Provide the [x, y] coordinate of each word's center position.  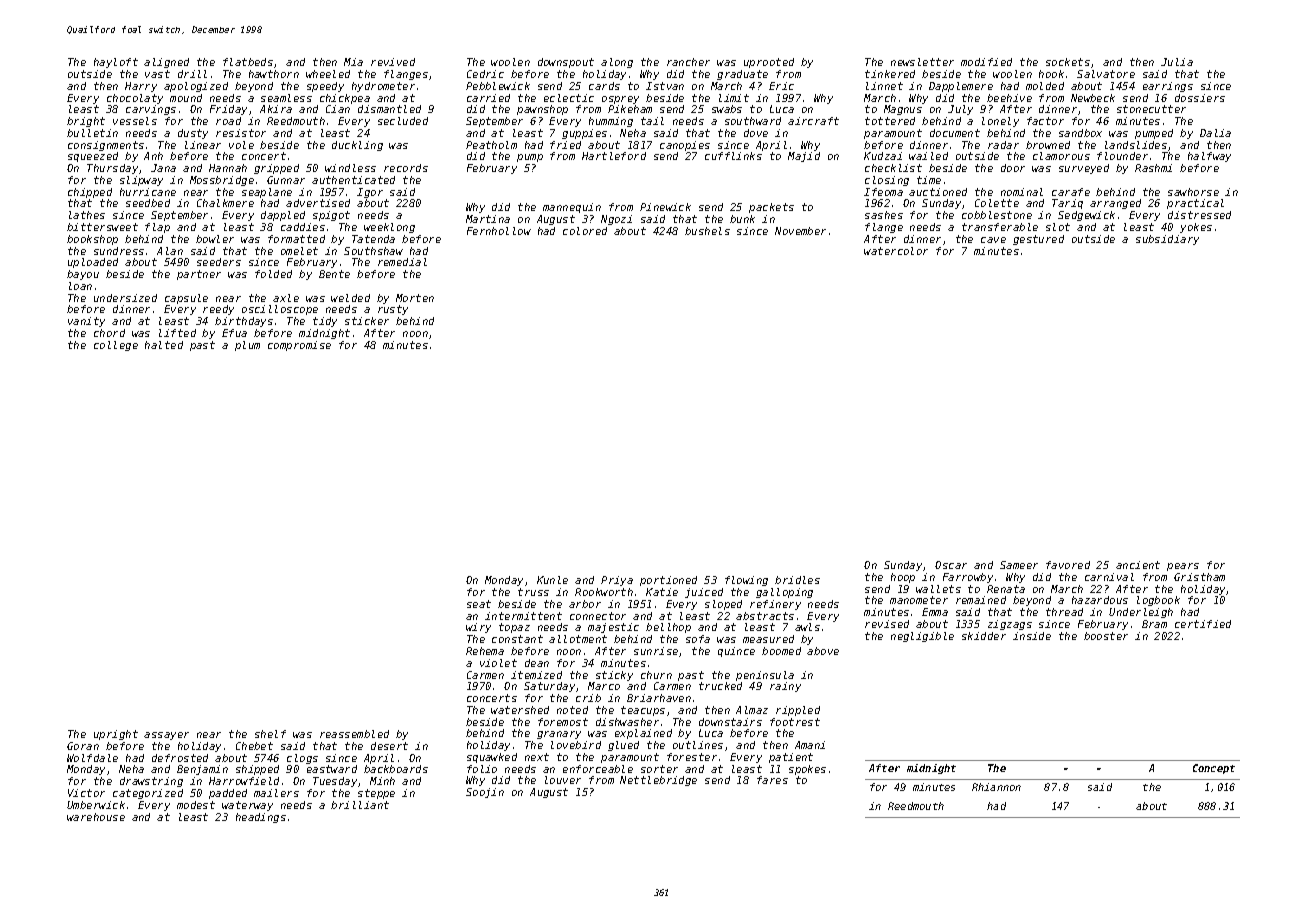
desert [389, 746]
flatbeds [248, 62]
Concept [1214, 769]
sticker [367, 321]
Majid [804, 157]
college [116, 346]
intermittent [523, 616]
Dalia [1215, 133]
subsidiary [1167, 240]
